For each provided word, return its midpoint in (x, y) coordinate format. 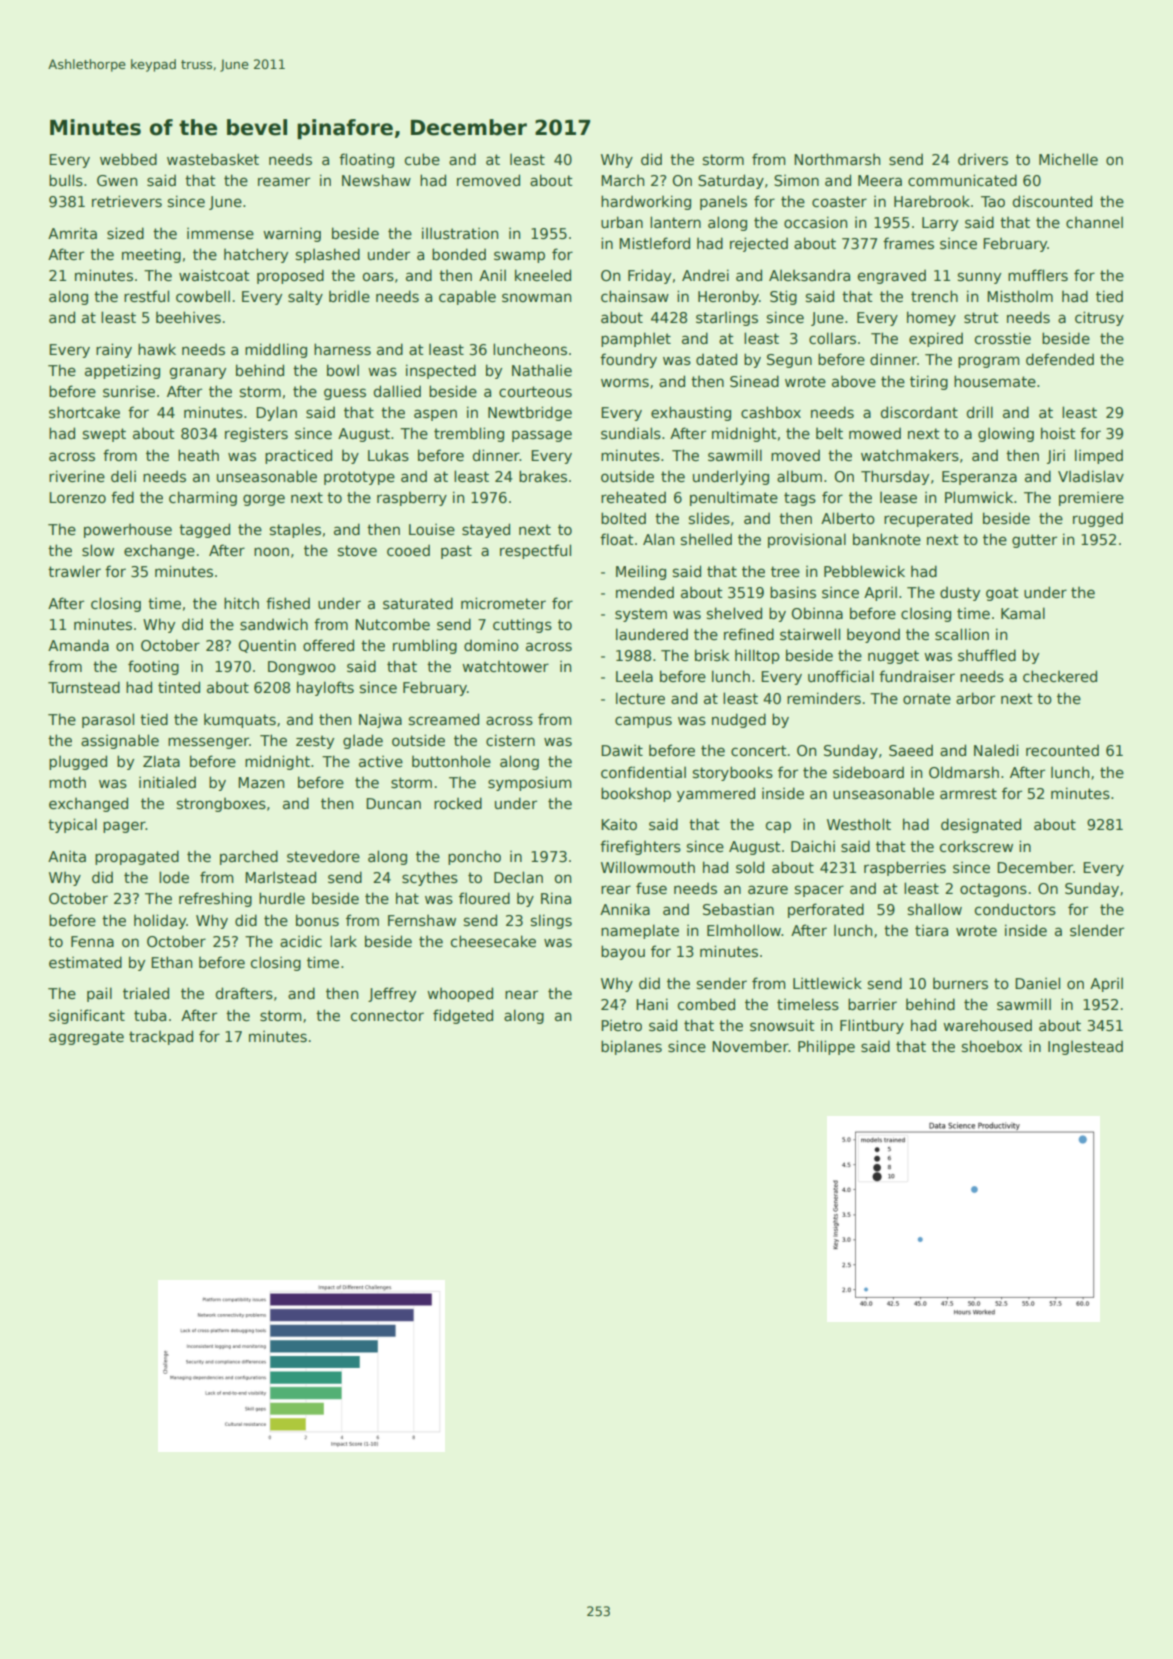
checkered (1060, 676)
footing (153, 667)
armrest (968, 793)
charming (203, 498)
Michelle (1068, 159)
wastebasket (213, 159)
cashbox (771, 412)
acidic (301, 941)
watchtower (505, 666)
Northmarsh (837, 159)
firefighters (640, 847)
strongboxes (221, 805)
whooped (460, 994)
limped (1099, 456)
